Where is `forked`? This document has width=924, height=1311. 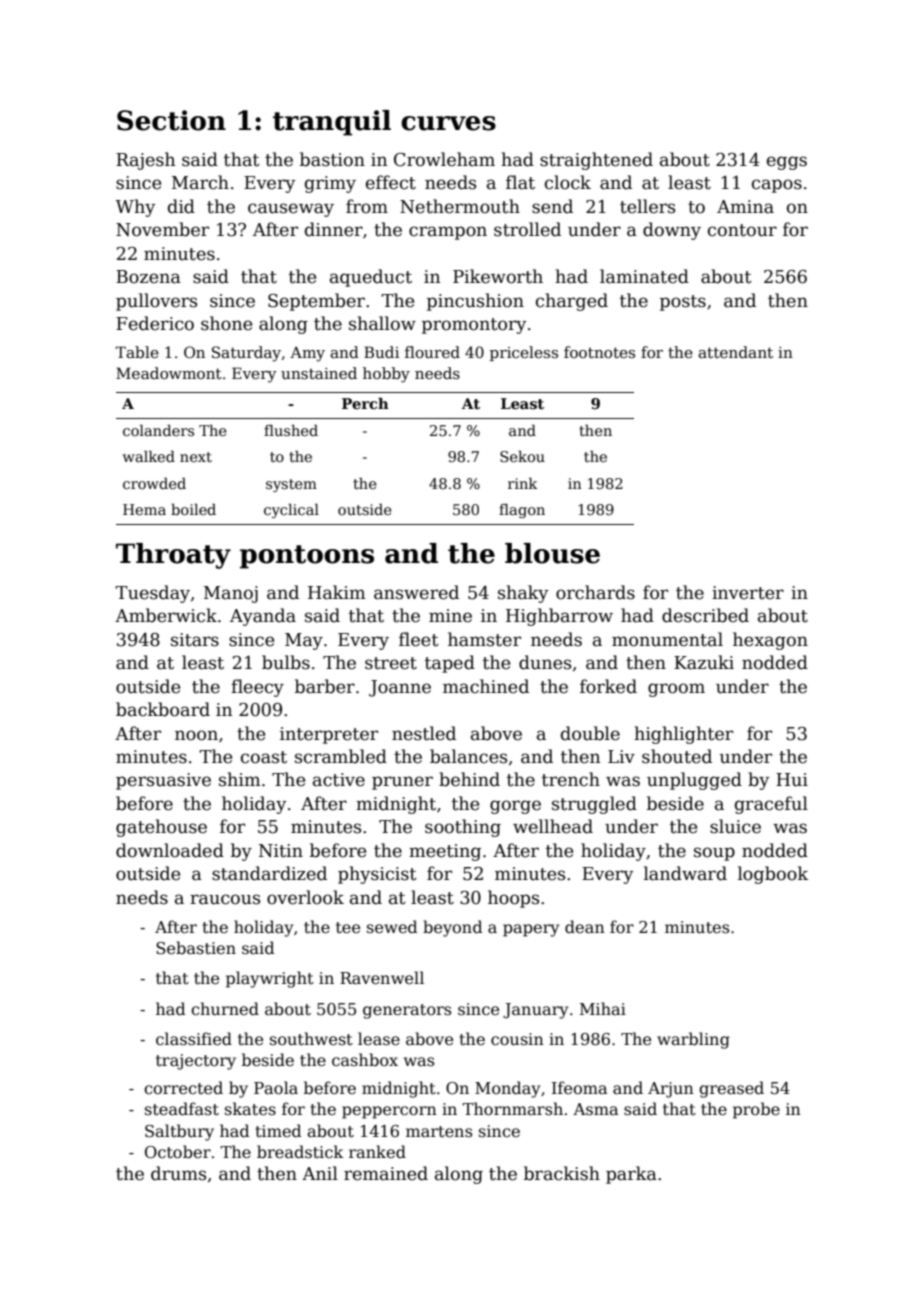
forked is located at coordinates (608, 686).
